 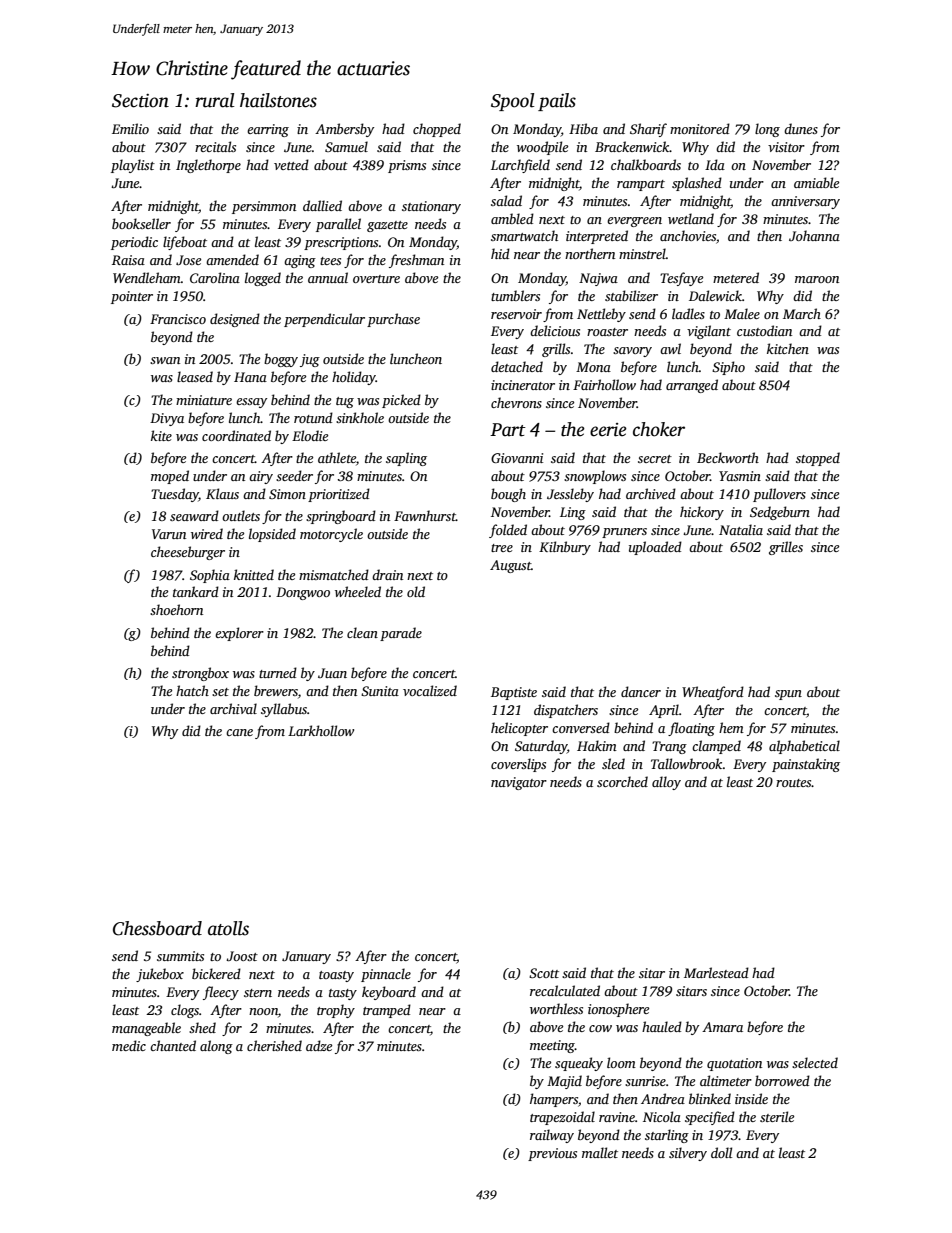 I want to click on adze, so click(x=319, y=1045).
